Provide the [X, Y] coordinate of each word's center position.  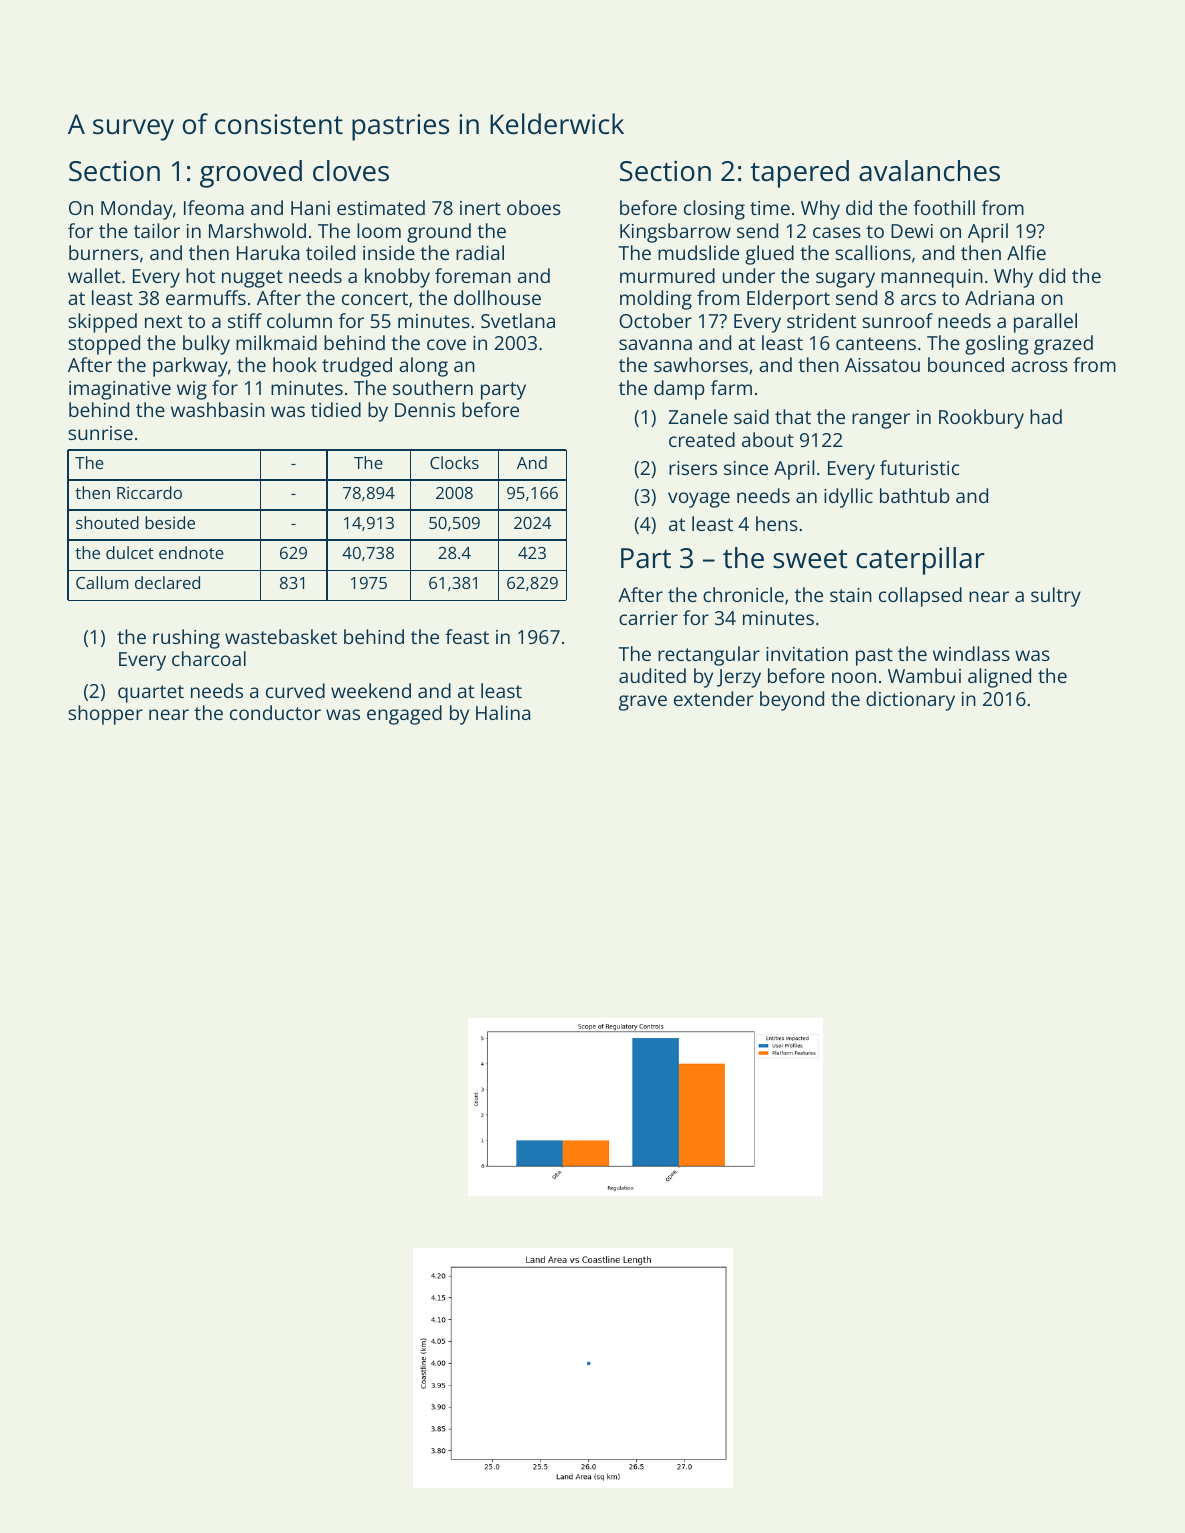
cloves [351, 171]
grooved [251, 174]
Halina [503, 712]
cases [837, 232]
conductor [275, 712]
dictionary [910, 701]
